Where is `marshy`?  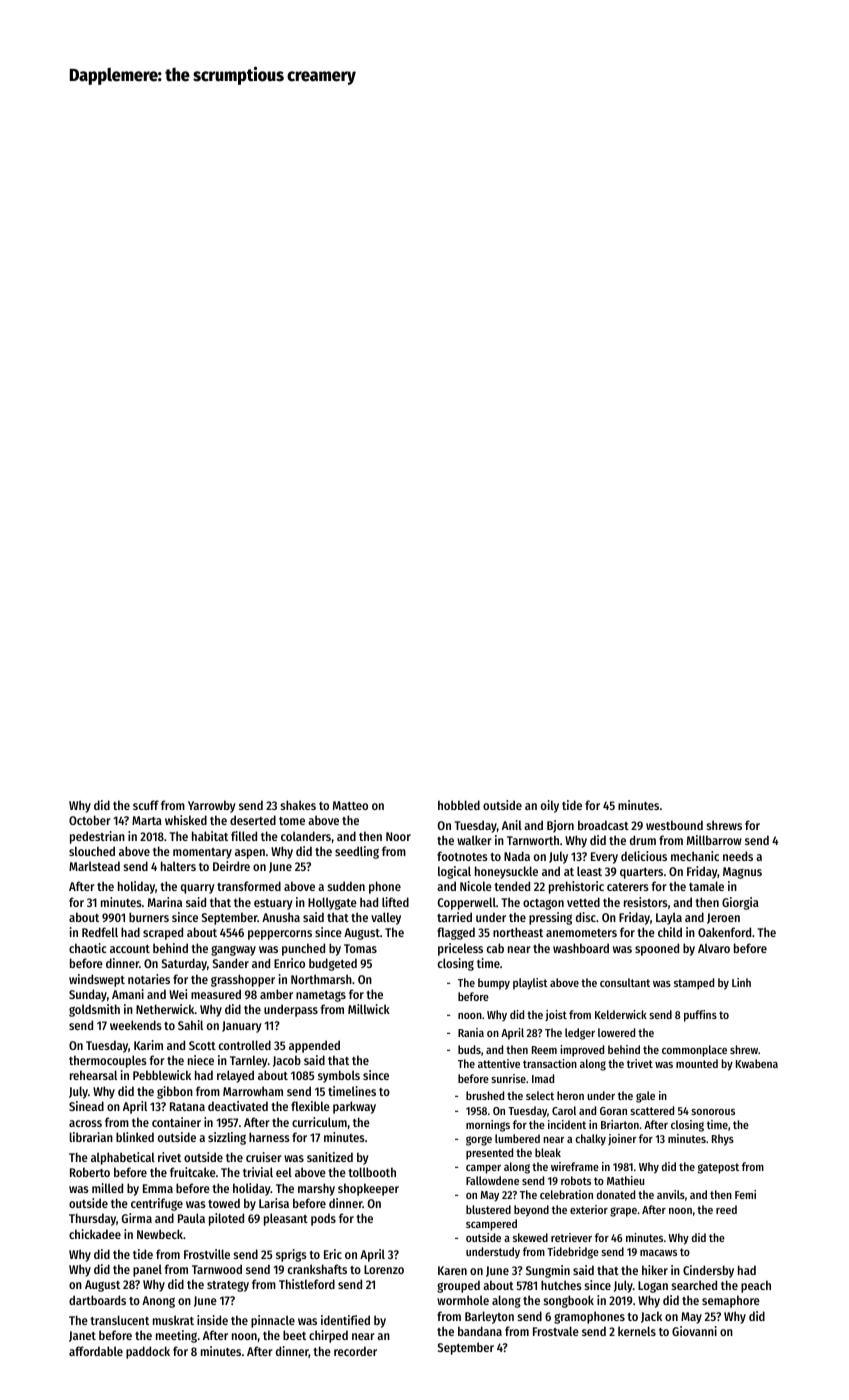 marshy is located at coordinates (316, 1189).
